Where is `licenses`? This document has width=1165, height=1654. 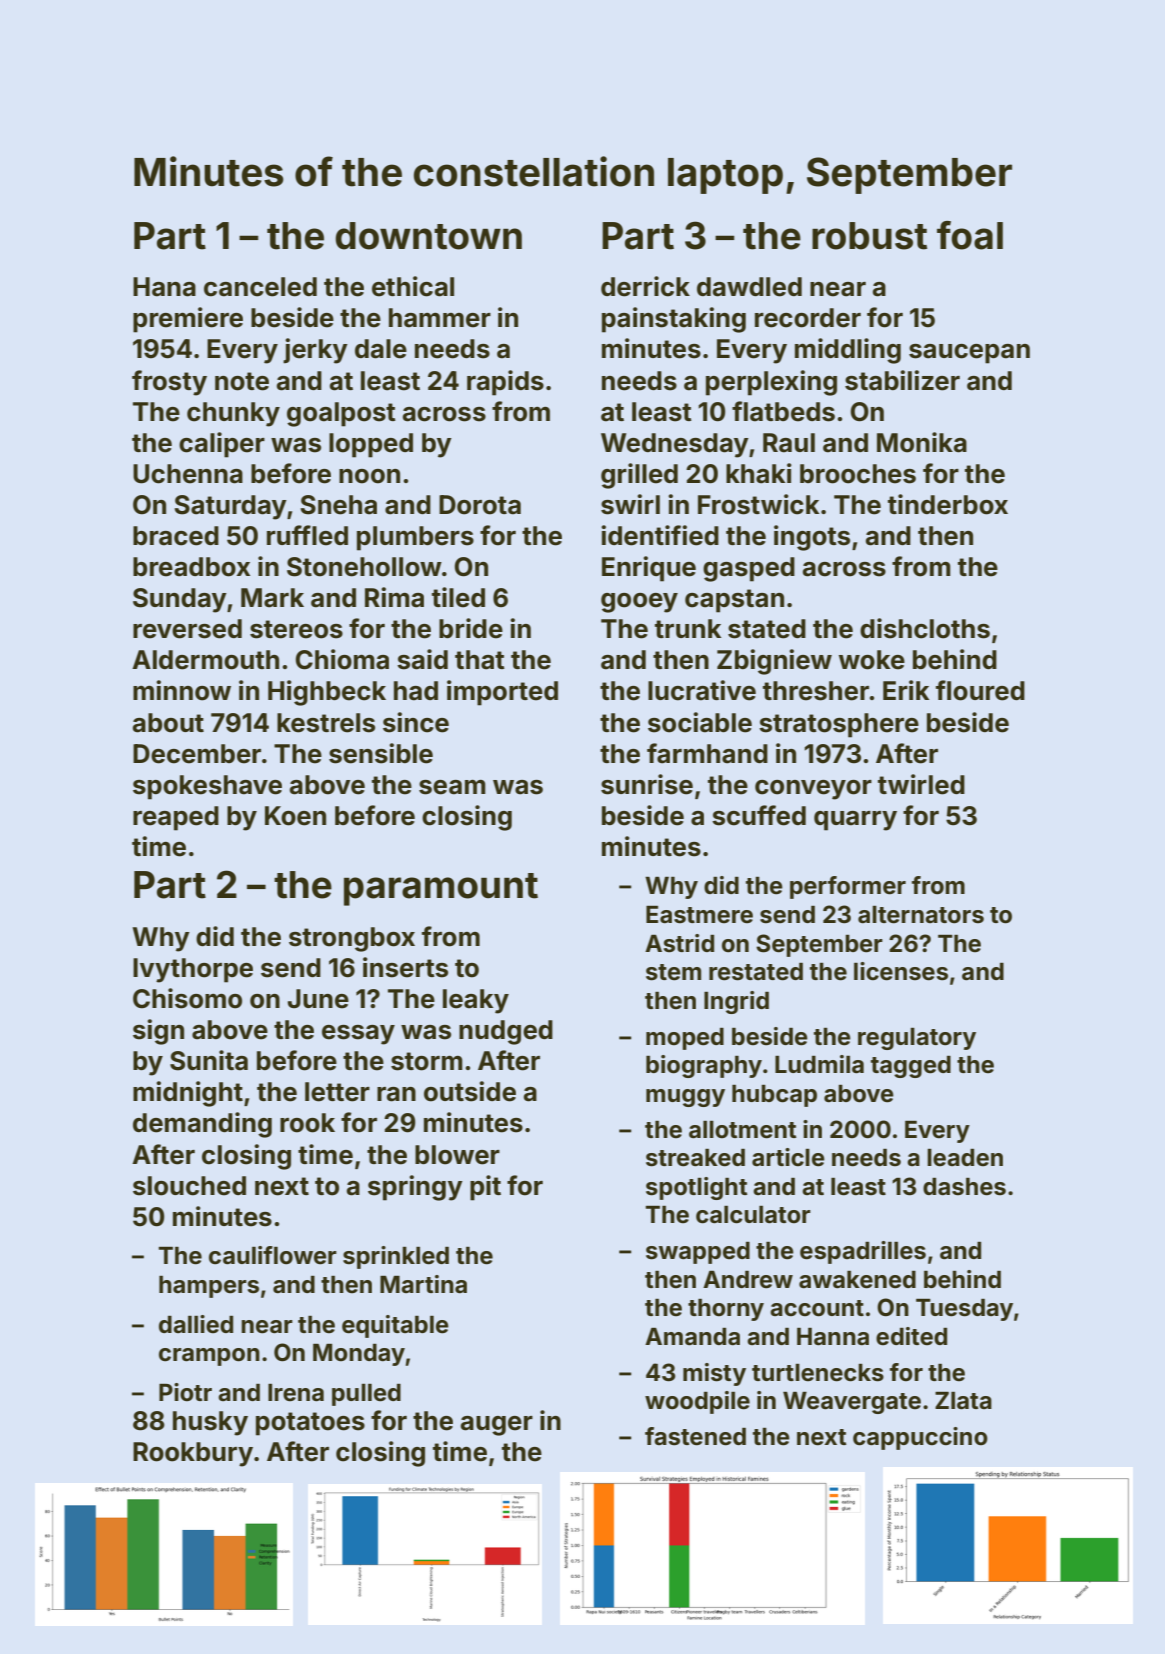
licenses is located at coordinates (901, 971).
